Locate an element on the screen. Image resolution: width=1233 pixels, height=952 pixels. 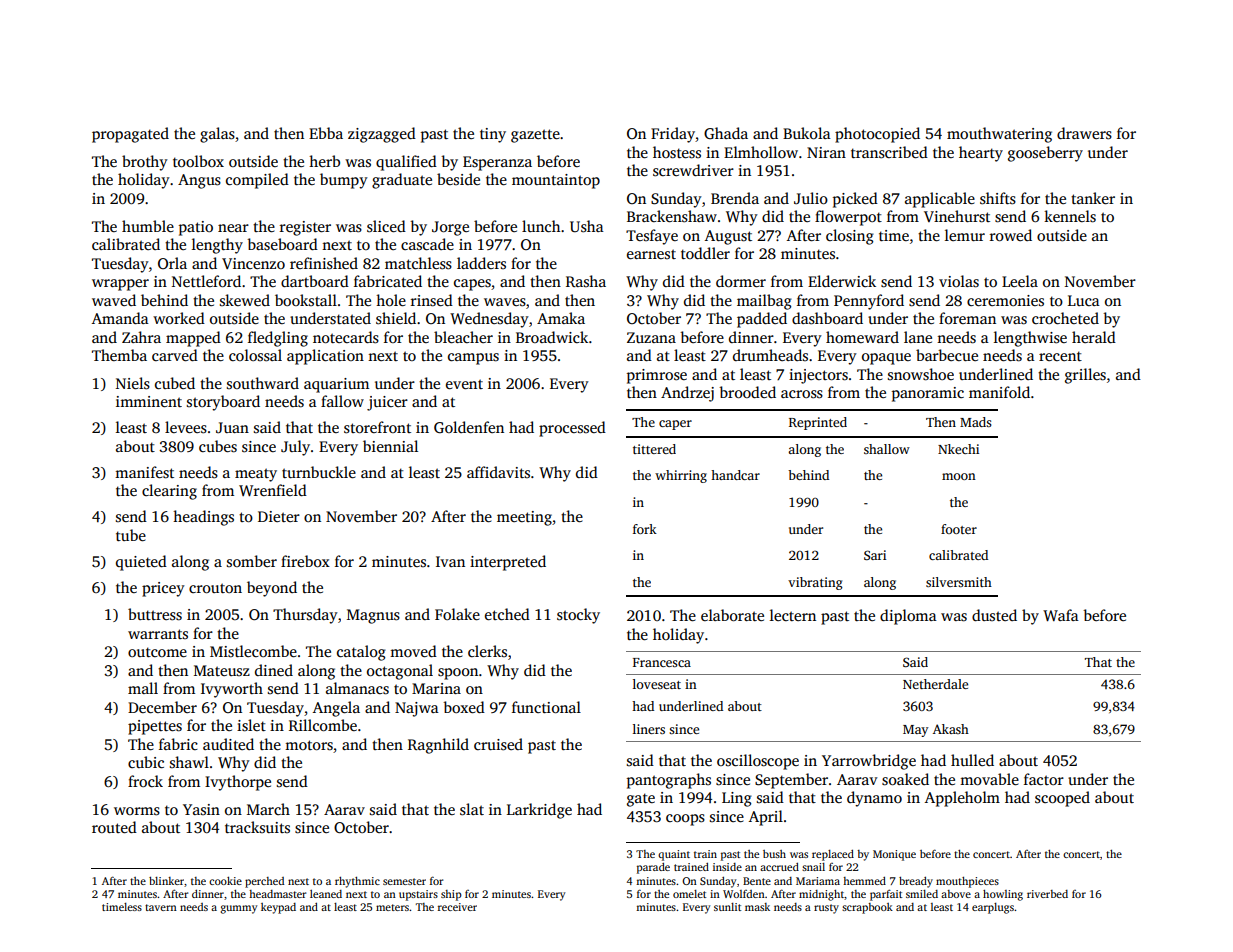
imminent is located at coordinates (149, 401).
